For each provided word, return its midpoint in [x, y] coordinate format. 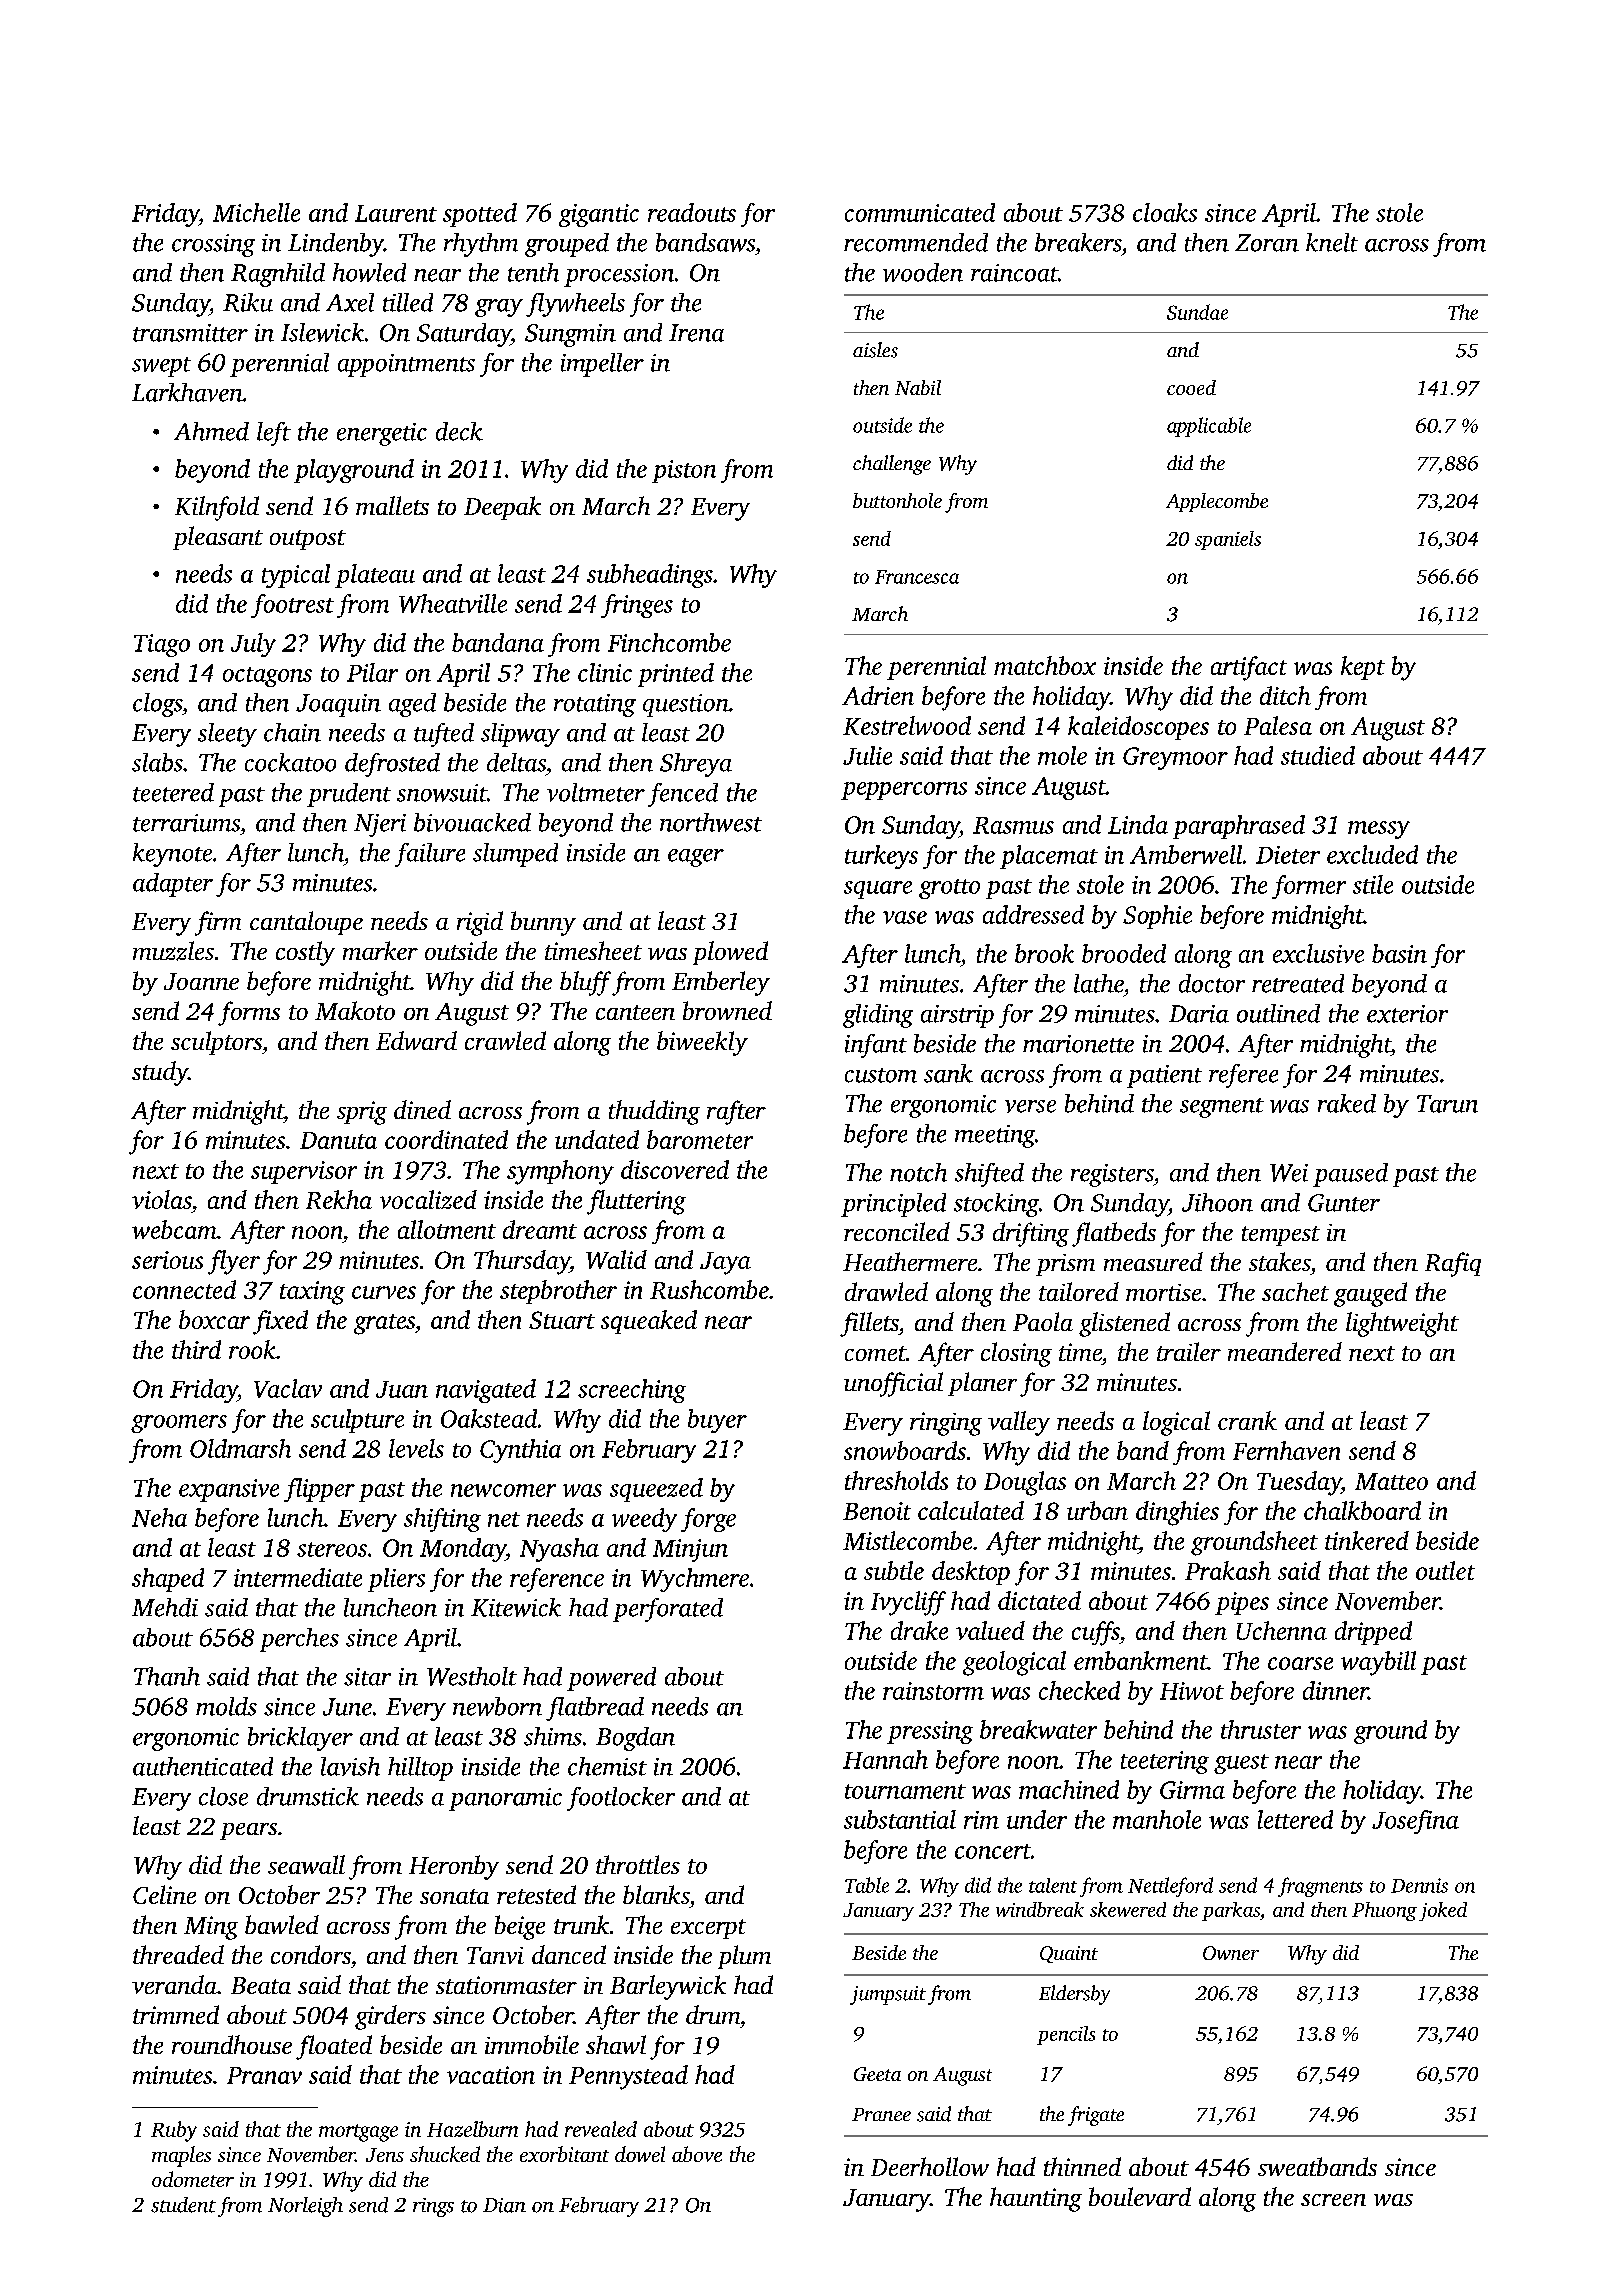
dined [422, 1109]
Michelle [256, 212]
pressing [930, 1732]
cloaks [1165, 212]
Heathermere [910, 1261]
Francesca [917, 577]
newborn [497, 1706]
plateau [375, 576]
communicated [920, 212]
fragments [1320, 1887]
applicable [1209, 427]
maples [181, 2156]
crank [1247, 1420]
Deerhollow [930, 2166]
